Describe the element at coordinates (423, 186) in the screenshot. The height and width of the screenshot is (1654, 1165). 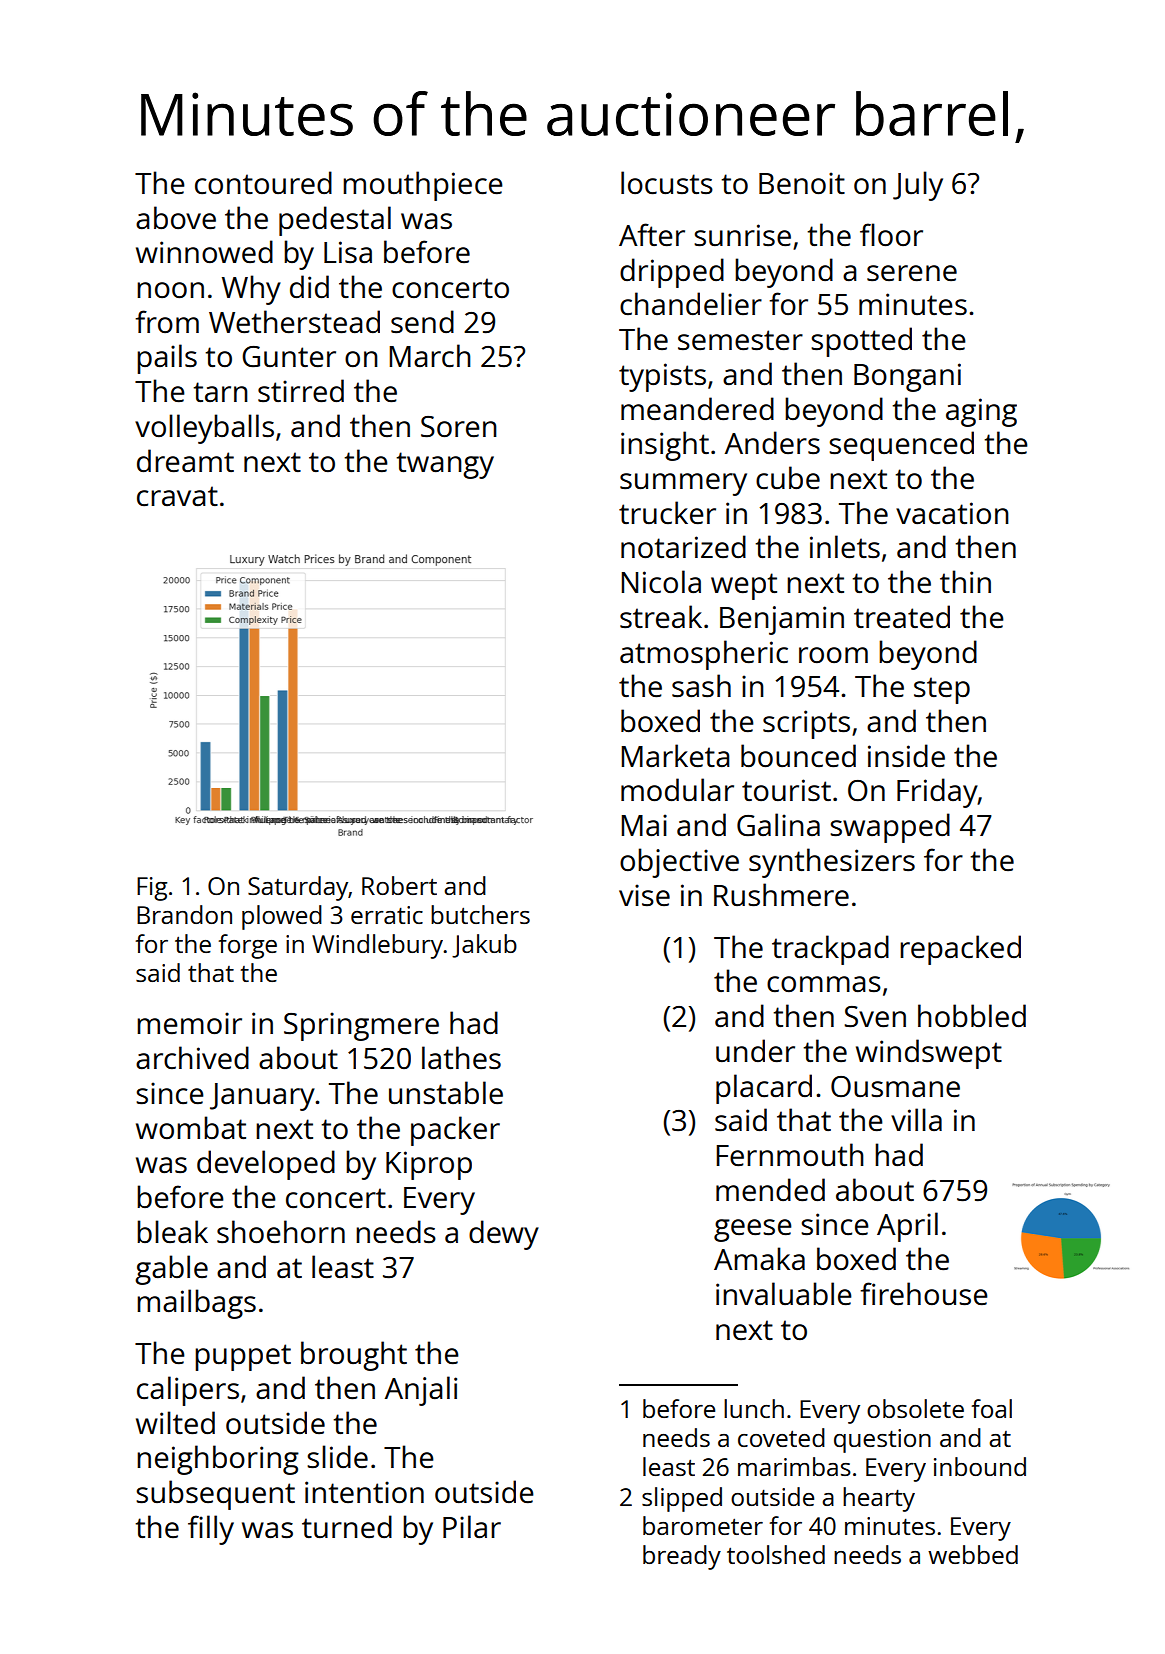
I see `mouthpiece` at that location.
